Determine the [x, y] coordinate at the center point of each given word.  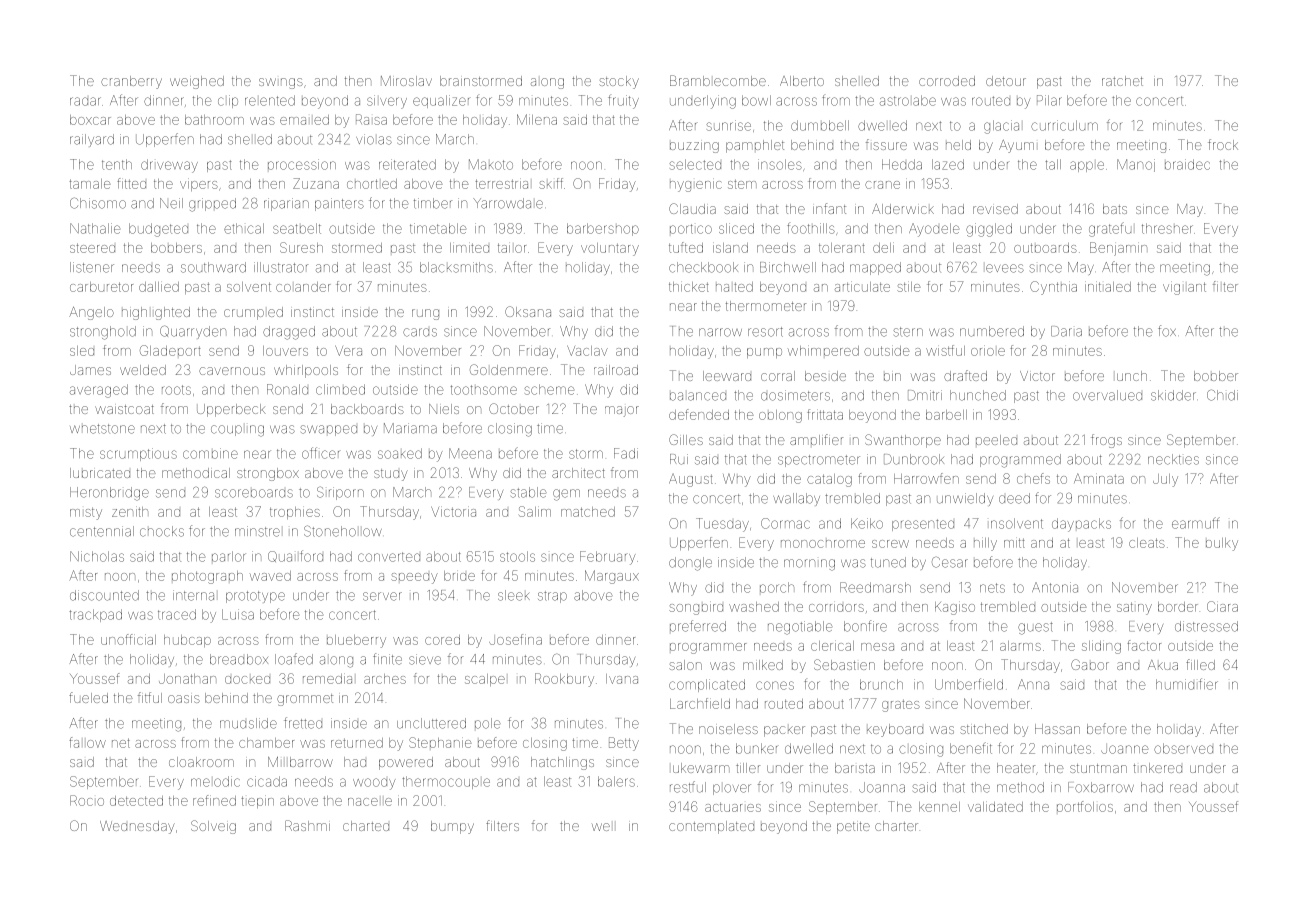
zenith [130, 512]
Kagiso [955, 608]
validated [995, 806]
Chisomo [98, 203]
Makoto [491, 164]
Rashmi [307, 825]
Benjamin [1118, 249]
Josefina [515, 639]
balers [616, 781]
